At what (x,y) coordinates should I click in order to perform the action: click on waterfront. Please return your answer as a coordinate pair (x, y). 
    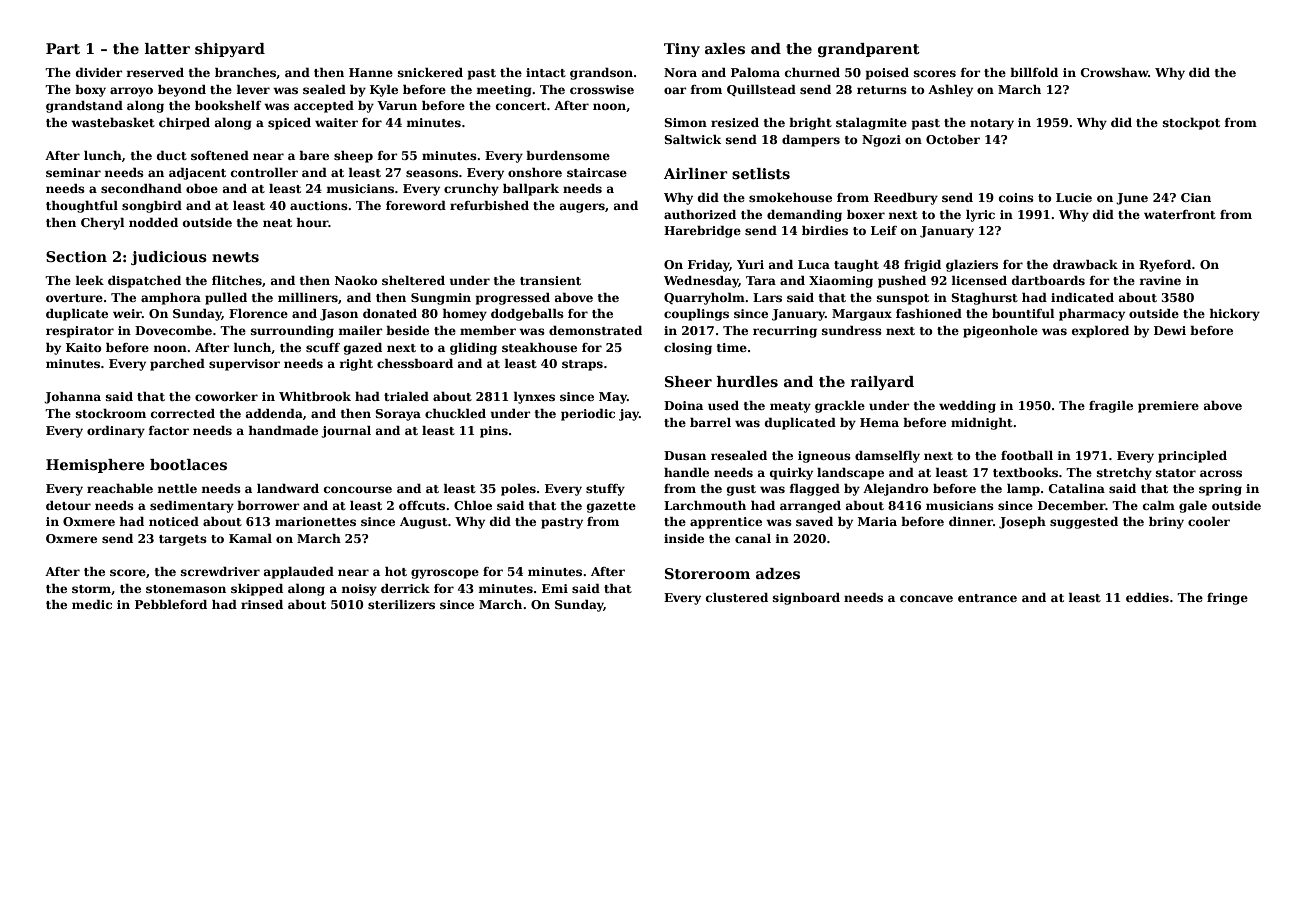
    Looking at the image, I should click on (1180, 214).
